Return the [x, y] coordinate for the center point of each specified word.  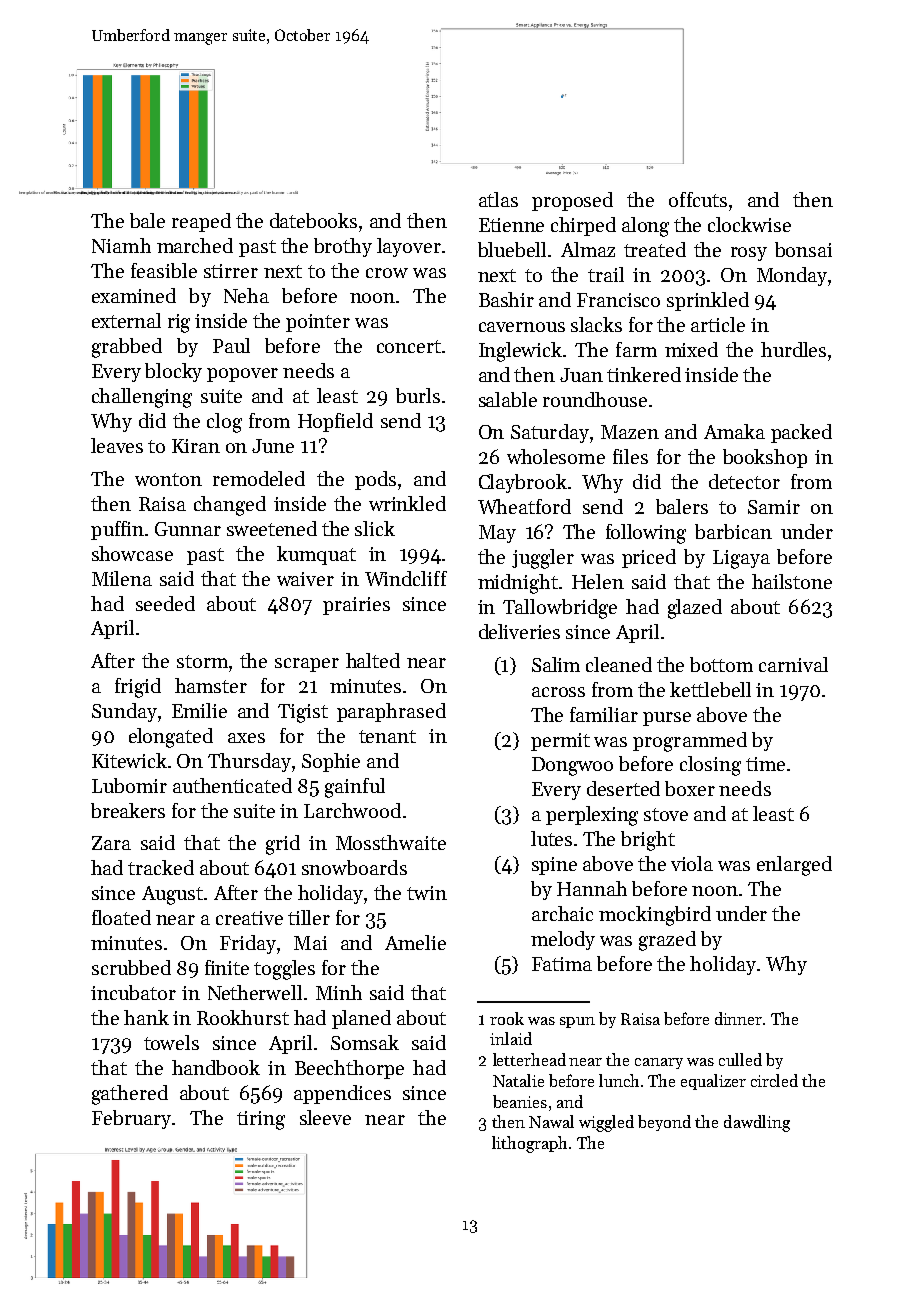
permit [560, 742]
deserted [623, 788]
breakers [128, 810]
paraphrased [391, 712]
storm [202, 661]
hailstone [792, 581]
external [126, 320]
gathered [130, 1095]
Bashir [506, 299]
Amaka [734, 431]
